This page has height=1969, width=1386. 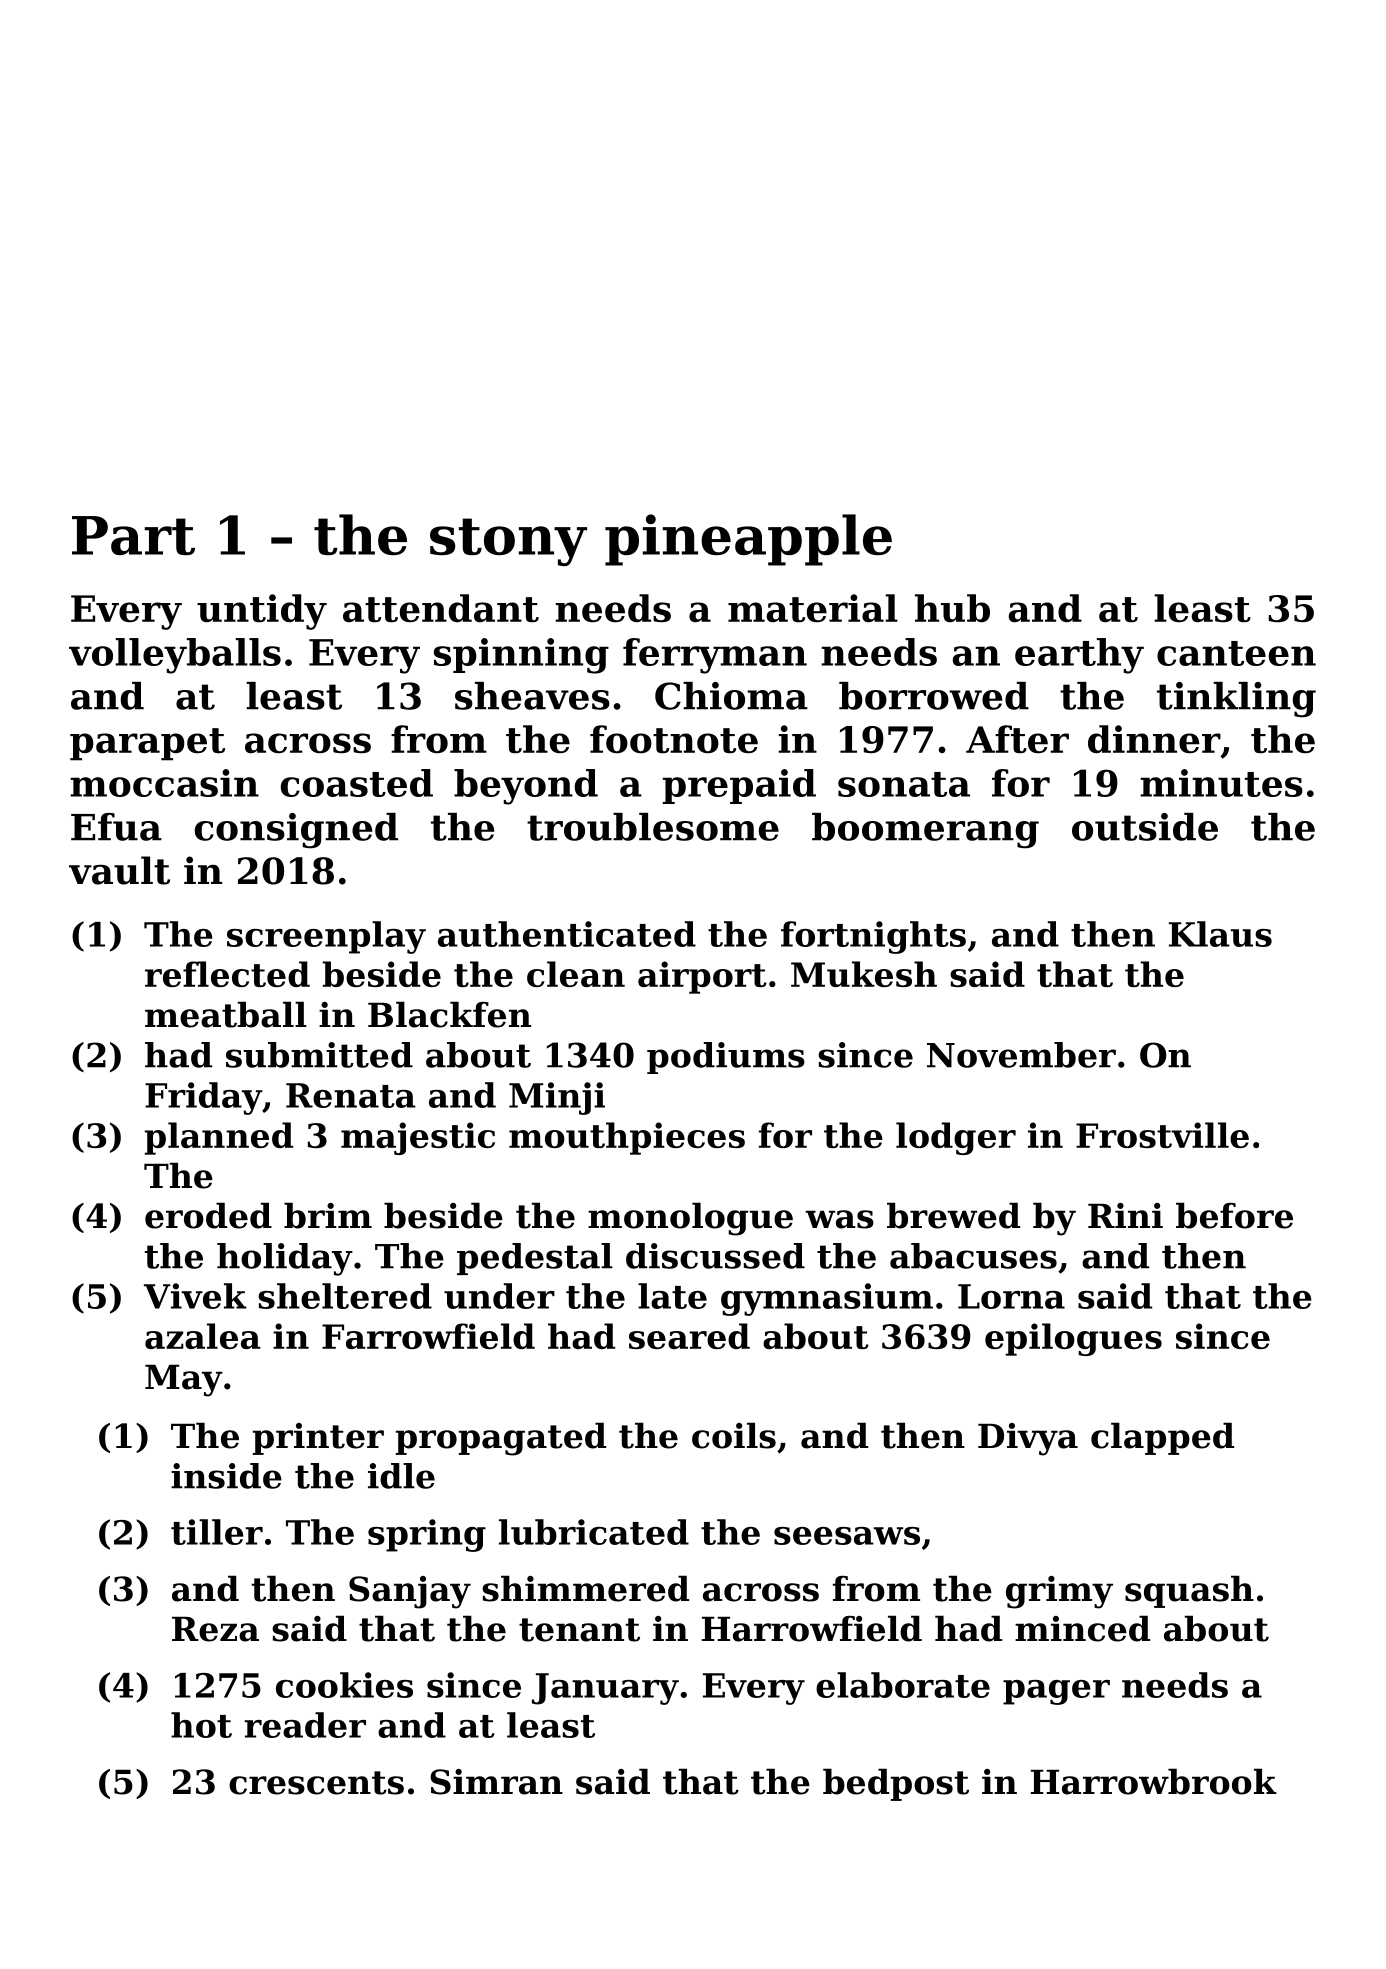 What do you see at coordinates (594, 1532) in the page?
I see `lubricated` at bounding box center [594, 1532].
